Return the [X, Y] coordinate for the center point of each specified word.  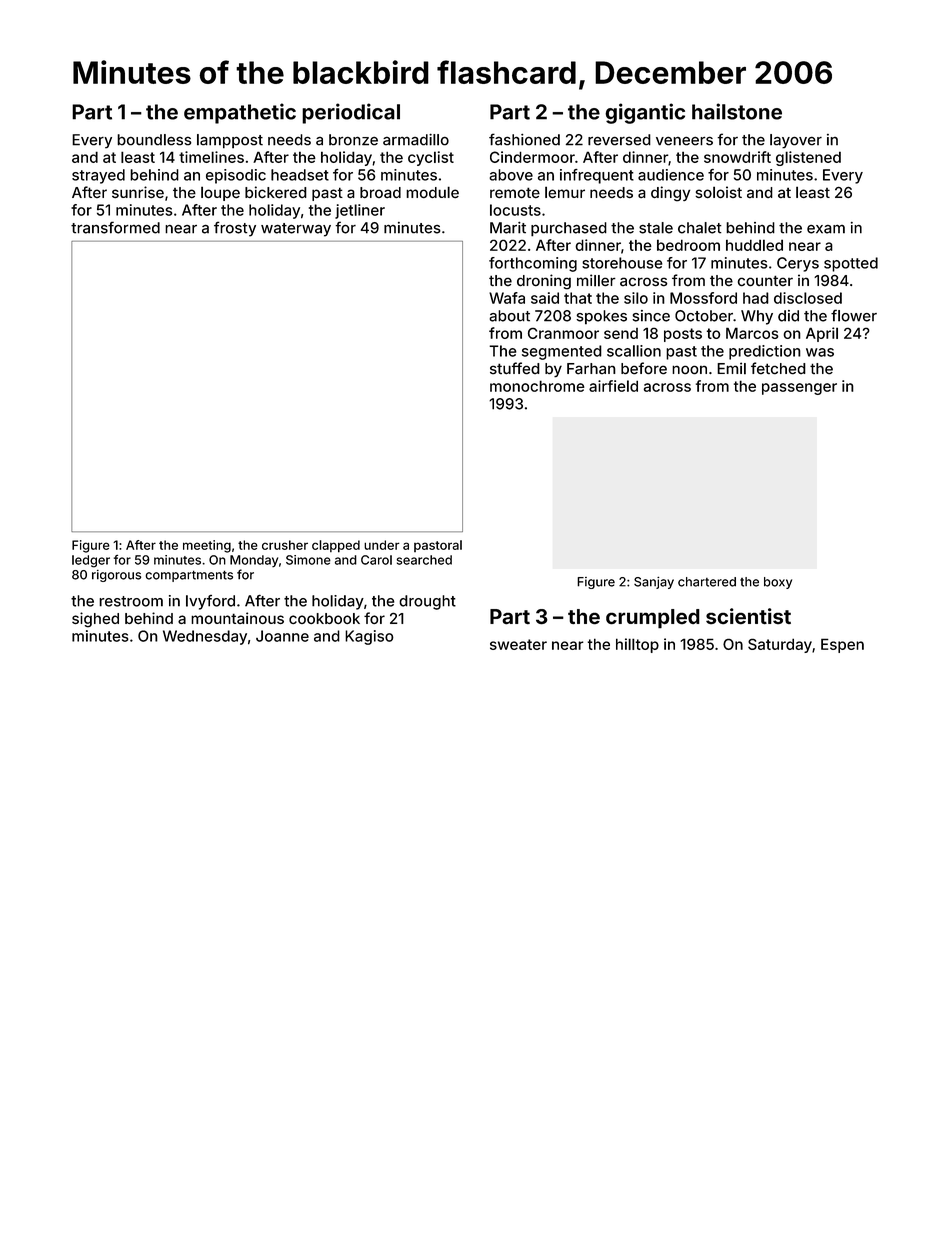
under [381, 545]
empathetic [240, 113]
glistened [808, 158]
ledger [91, 561]
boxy [778, 583]
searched [424, 560]
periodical [351, 113]
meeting [207, 546]
